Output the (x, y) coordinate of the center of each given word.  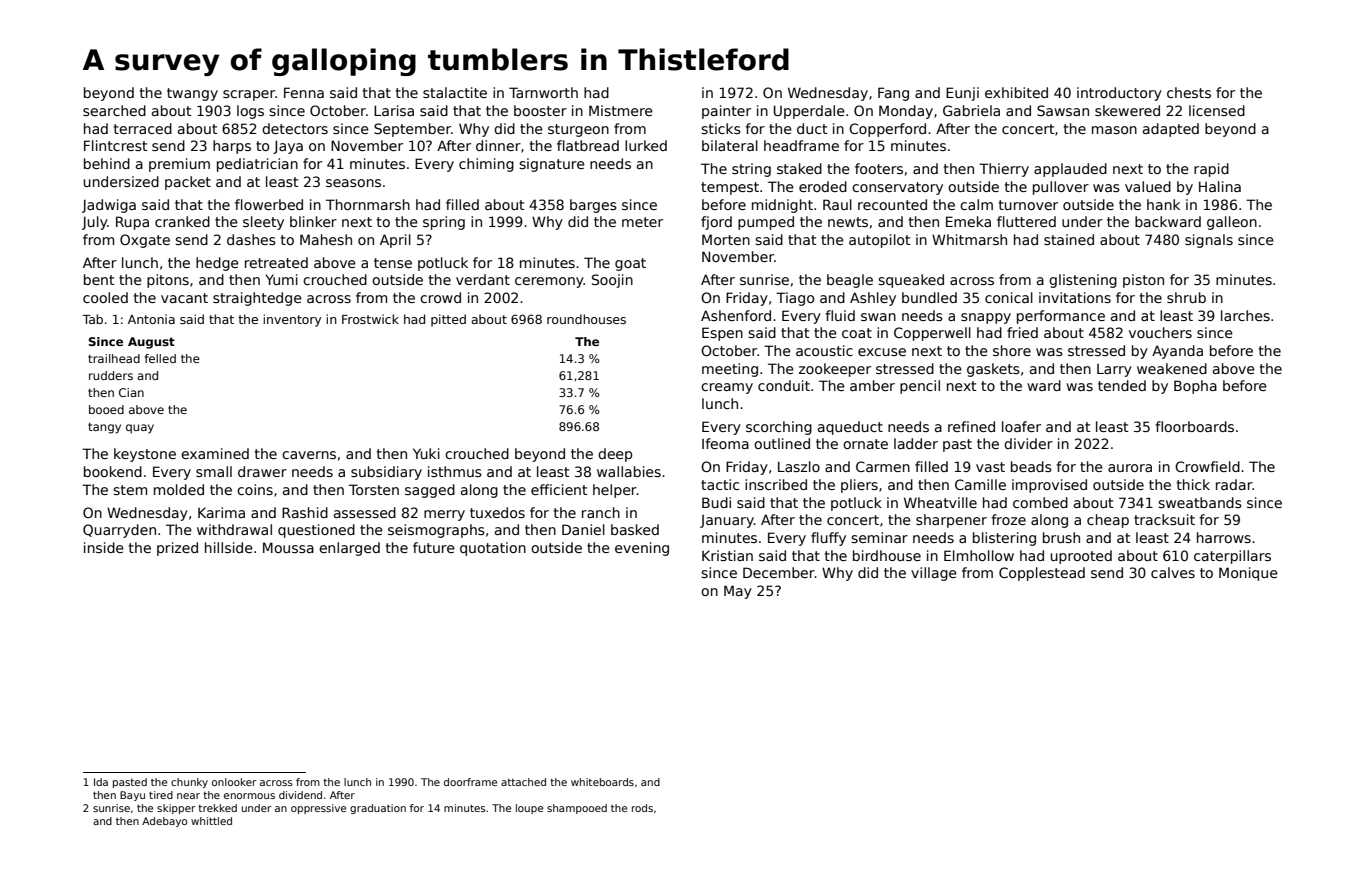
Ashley (873, 299)
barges (593, 206)
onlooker (234, 782)
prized (177, 549)
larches (1245, 315)
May (738, 592)
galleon (1232, 223)
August (151, 343)
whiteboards (602, 782)
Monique (1248, 574)
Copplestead (1042, 574)
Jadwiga (109, 206)
